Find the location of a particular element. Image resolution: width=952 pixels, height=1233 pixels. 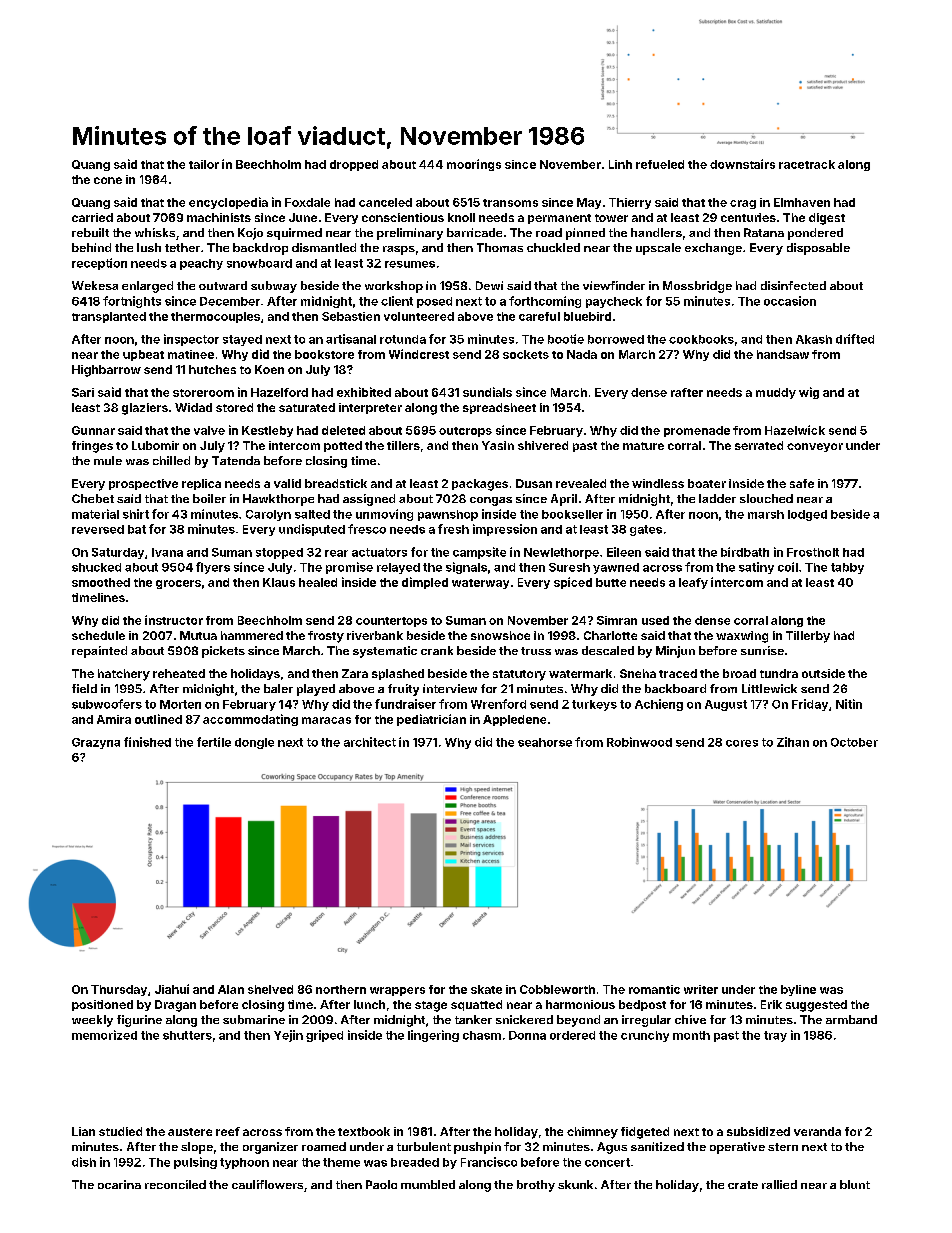

campsite is located at coordinates (479, 553).
